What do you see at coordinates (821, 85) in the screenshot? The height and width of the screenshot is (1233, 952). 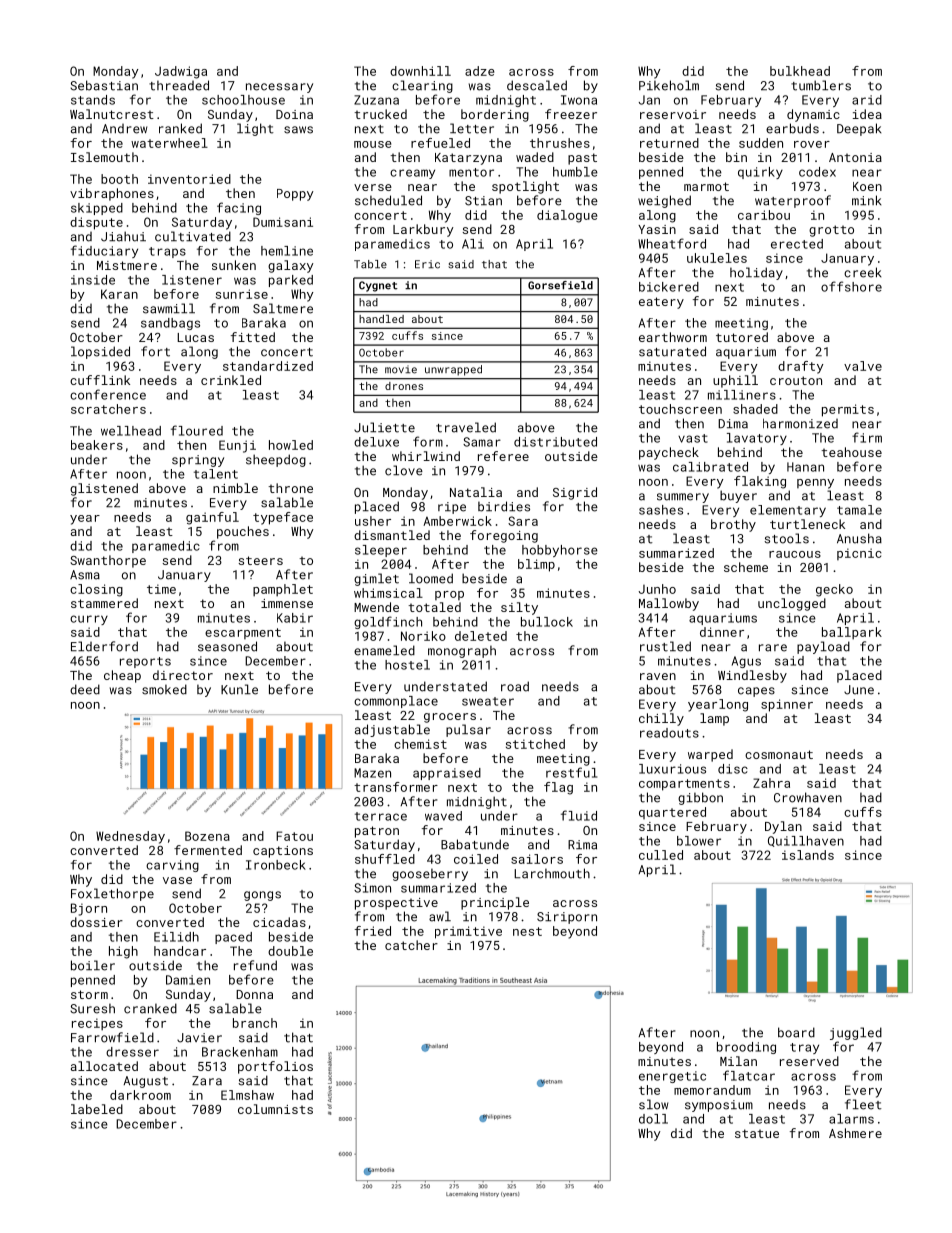 I see `tumblers` at bounding box center [821, 85].
